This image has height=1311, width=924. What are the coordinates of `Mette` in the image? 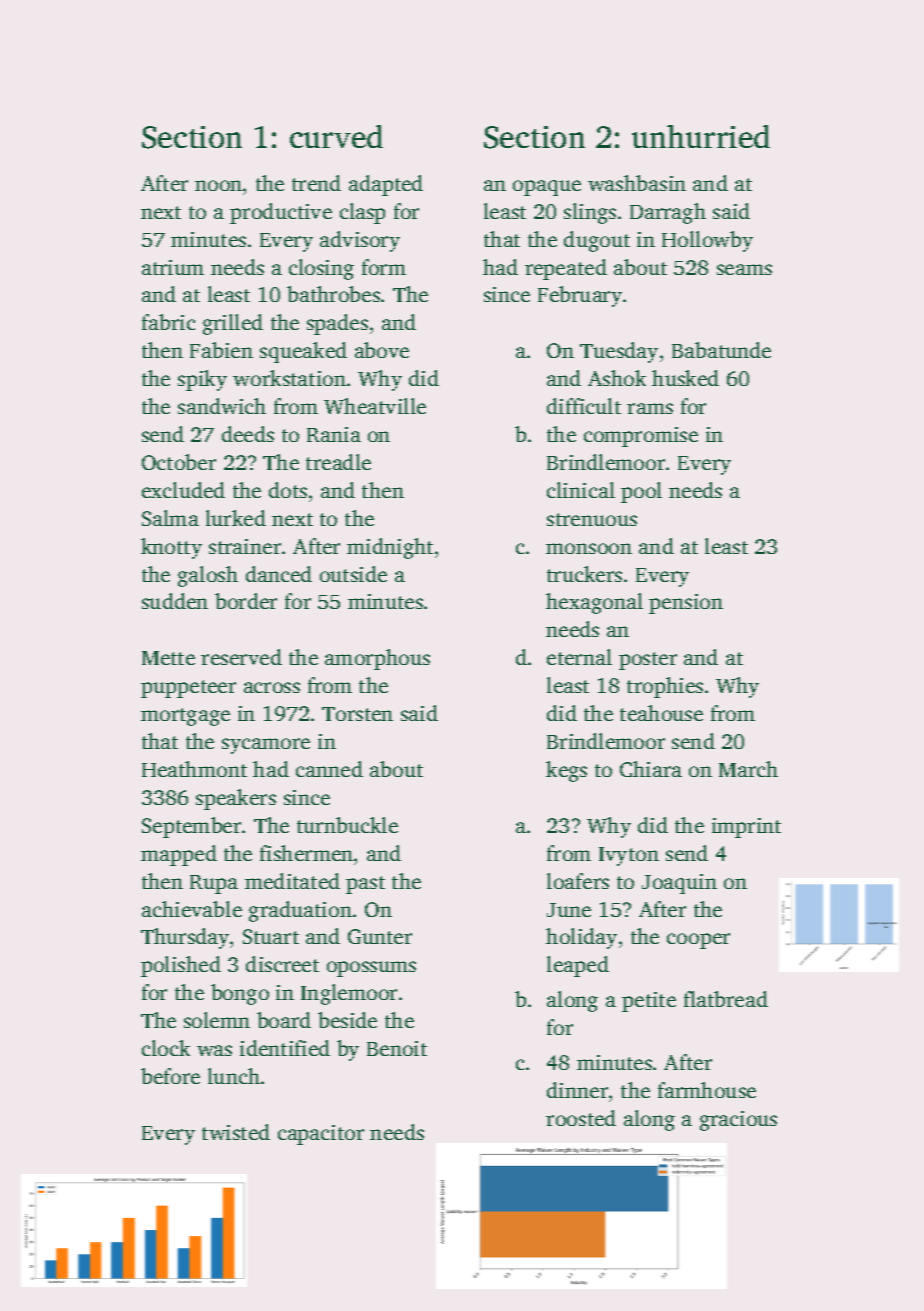 It's located at (168, 658).
